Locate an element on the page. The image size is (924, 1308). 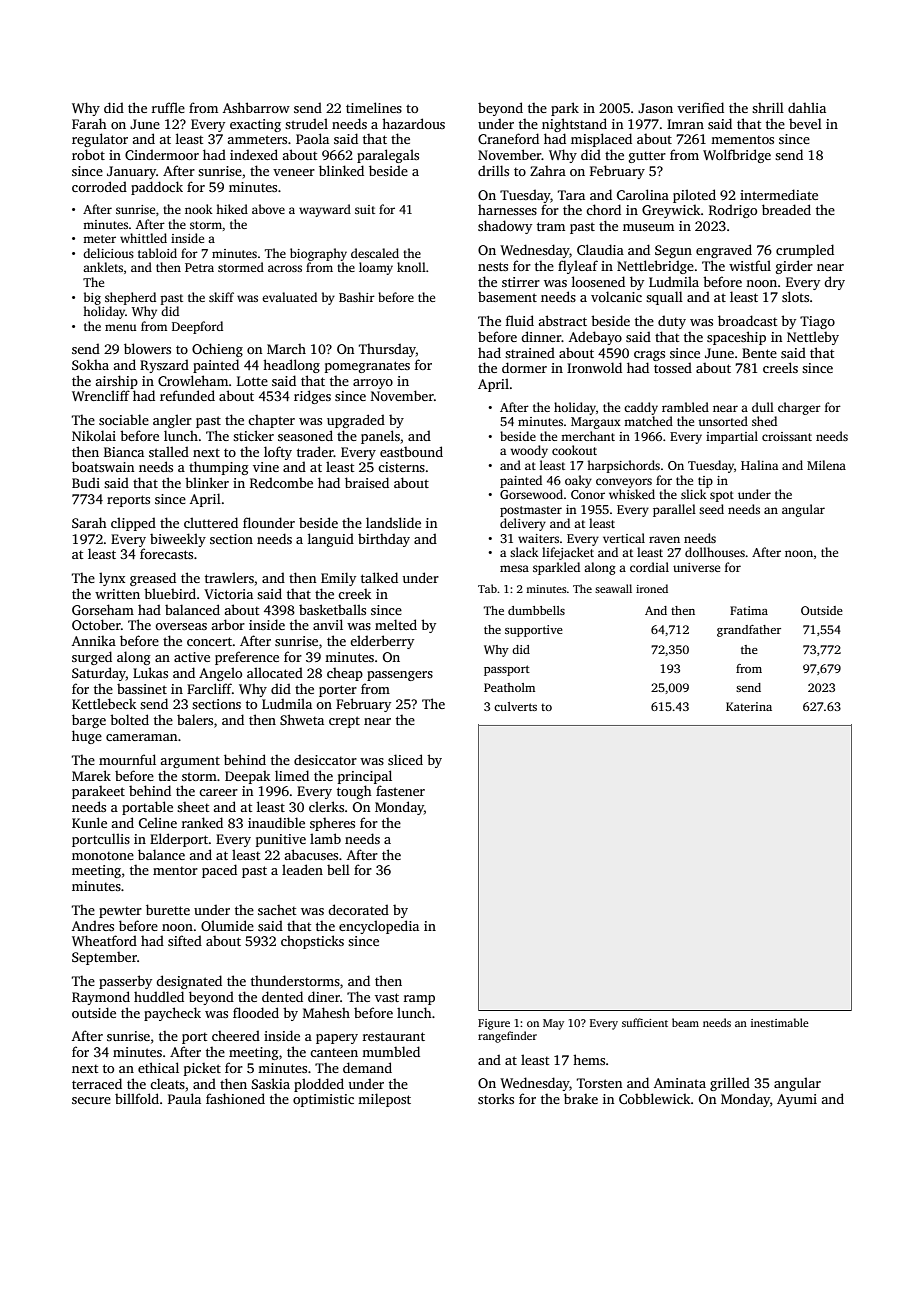
shrill is located at coordinates (768, 107).
